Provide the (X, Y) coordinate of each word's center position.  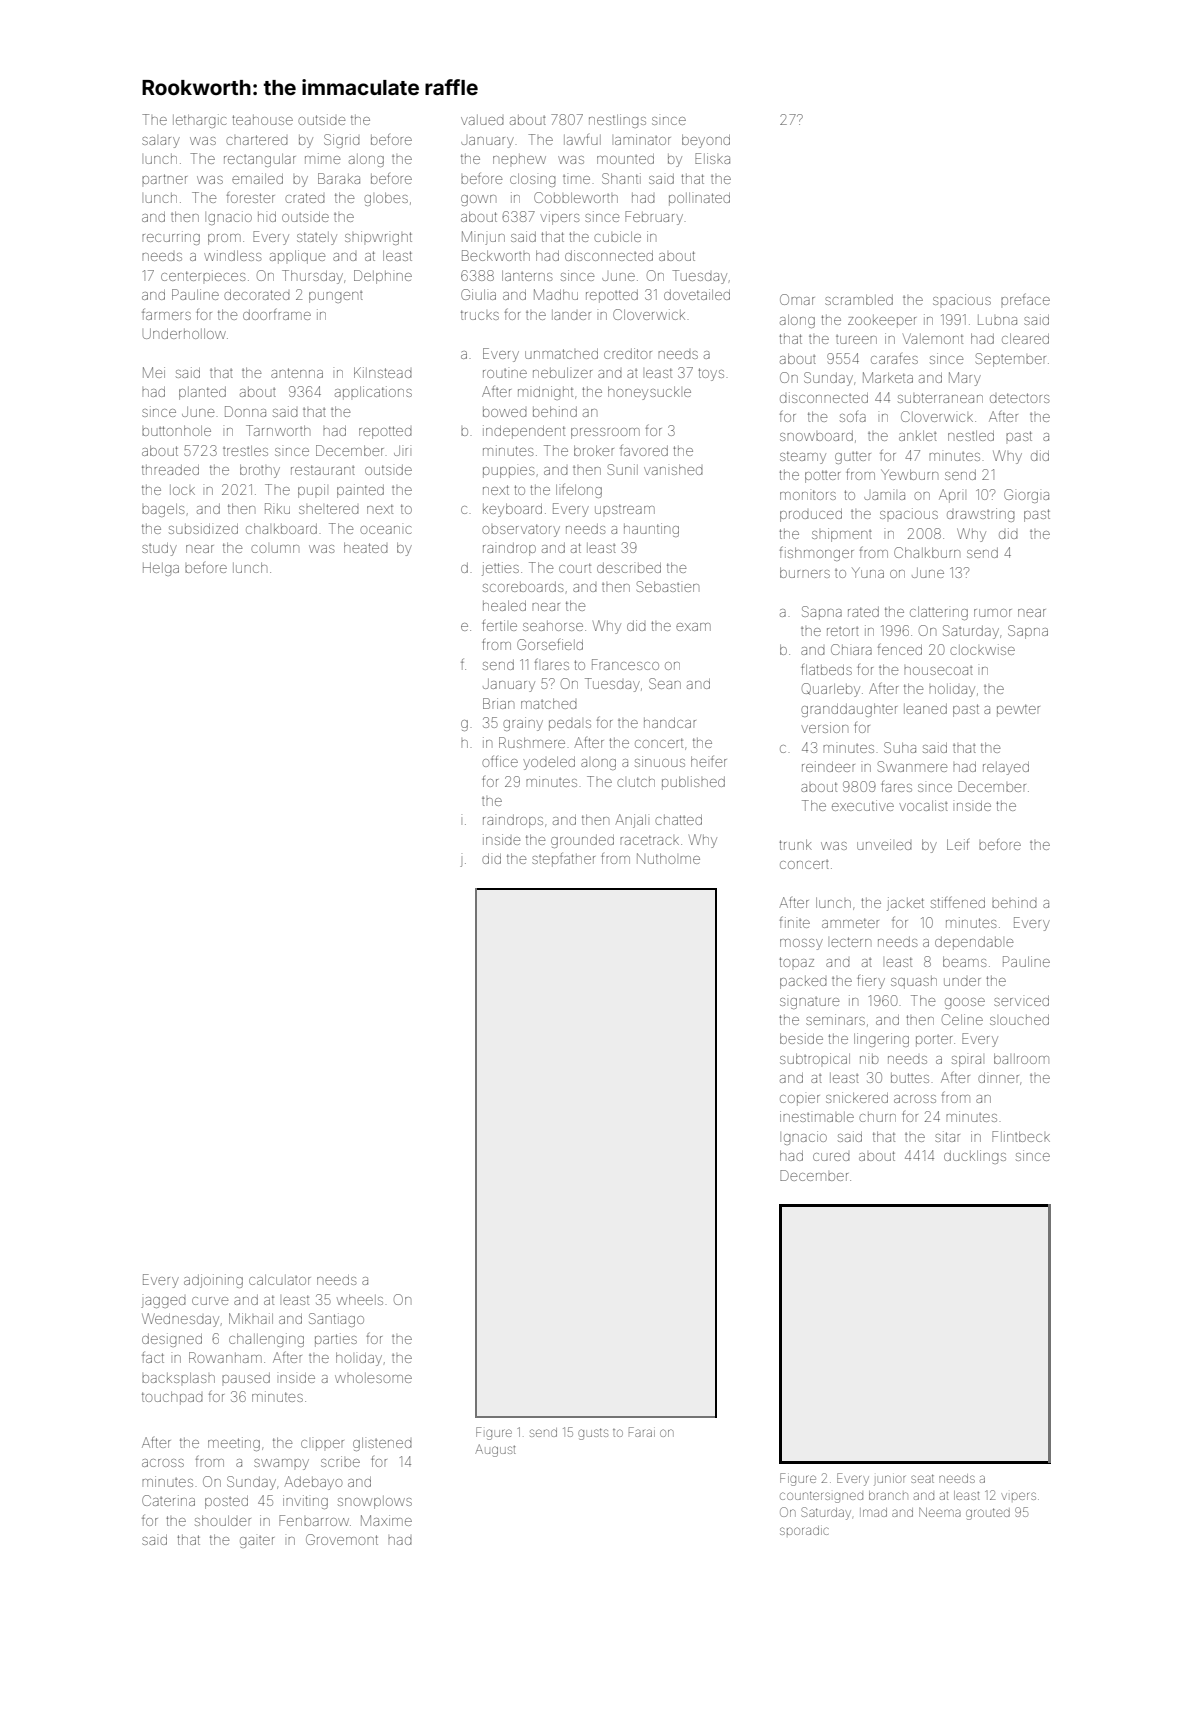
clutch (636, 782)
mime (323, 158)
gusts (593, 1434)
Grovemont (342, 1539)
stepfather (563, 860)
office (500, 761)
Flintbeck (1021, 1136)
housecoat (938, 670)
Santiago (336, 1320)
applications (373, 393)
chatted (678, 820)
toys (711, 374)
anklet (918, 435)
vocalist (923, 805)
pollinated (699, 199)
